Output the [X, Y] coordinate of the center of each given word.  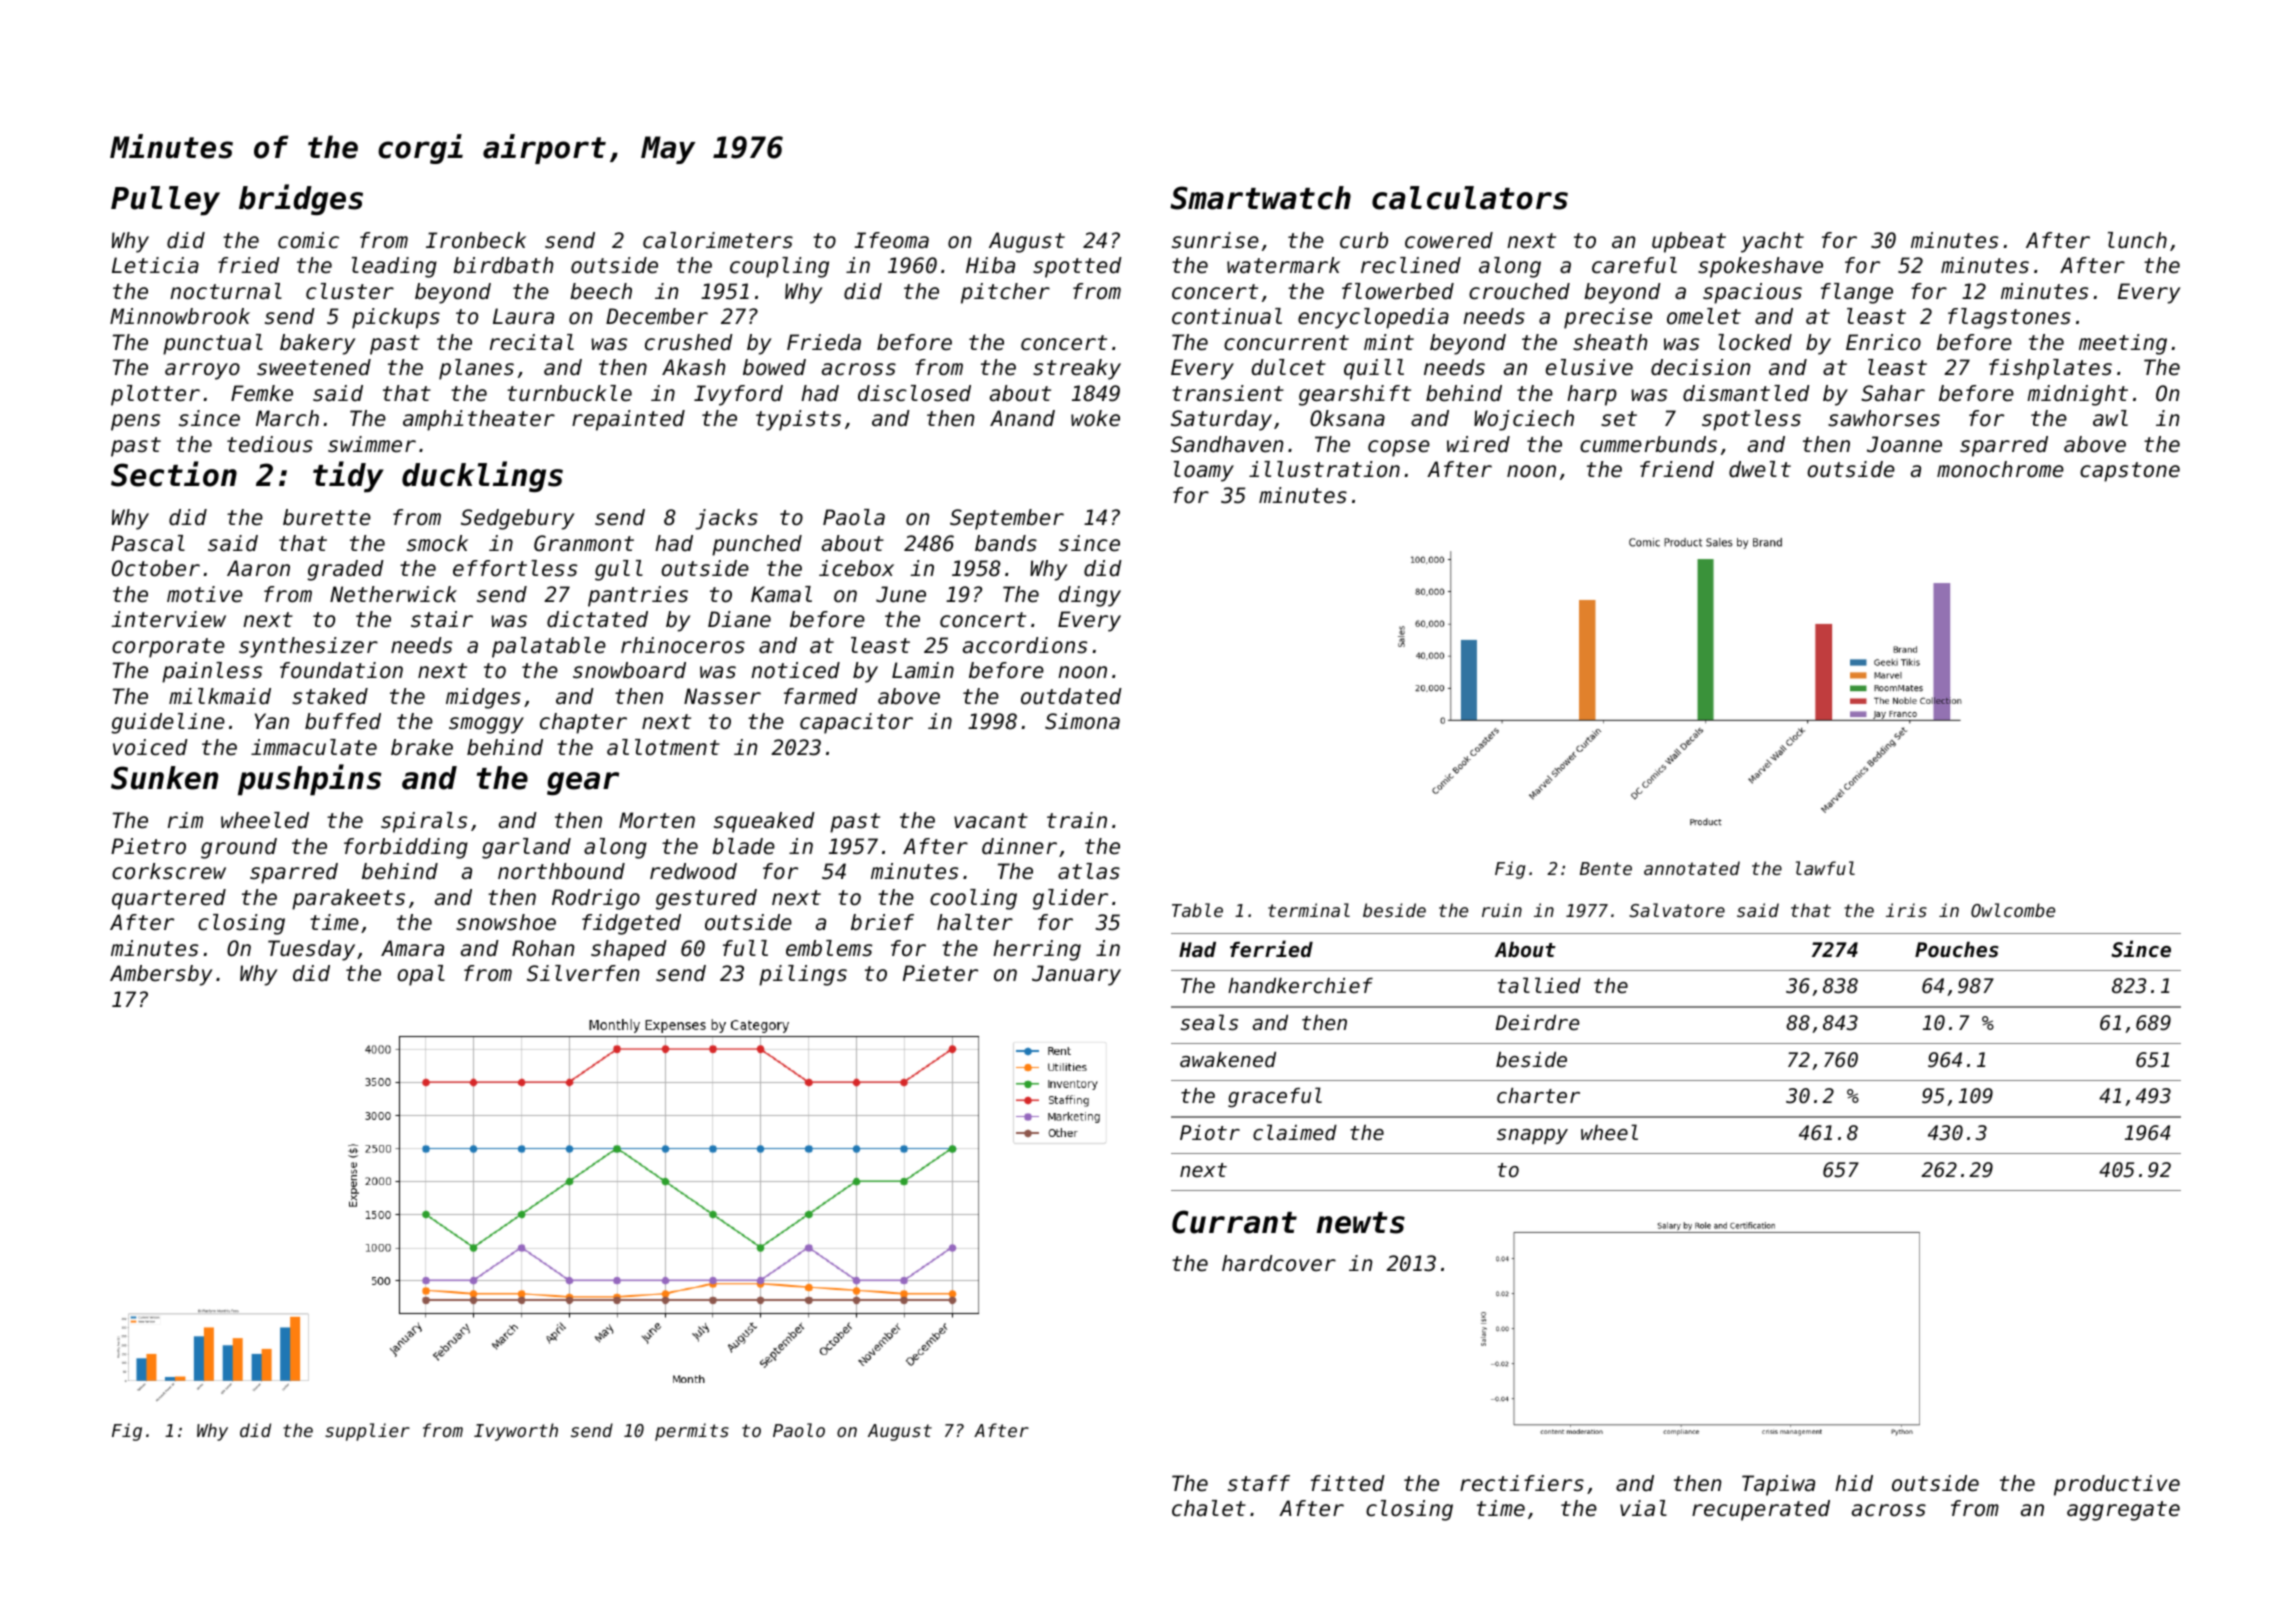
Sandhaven [1227, 444]
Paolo [799, 1430]
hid [1854, 1483]
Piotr [1210, 1133]
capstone [2130, 472]
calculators [1470, 198]
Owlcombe [2013, 910]
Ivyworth [516, 1432]
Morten [657, 820]
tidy [348, 477]
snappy [1532, 1136]
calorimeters [718, 240]
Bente [1606, 868]
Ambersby [161, 975]
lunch [2137, 240]
